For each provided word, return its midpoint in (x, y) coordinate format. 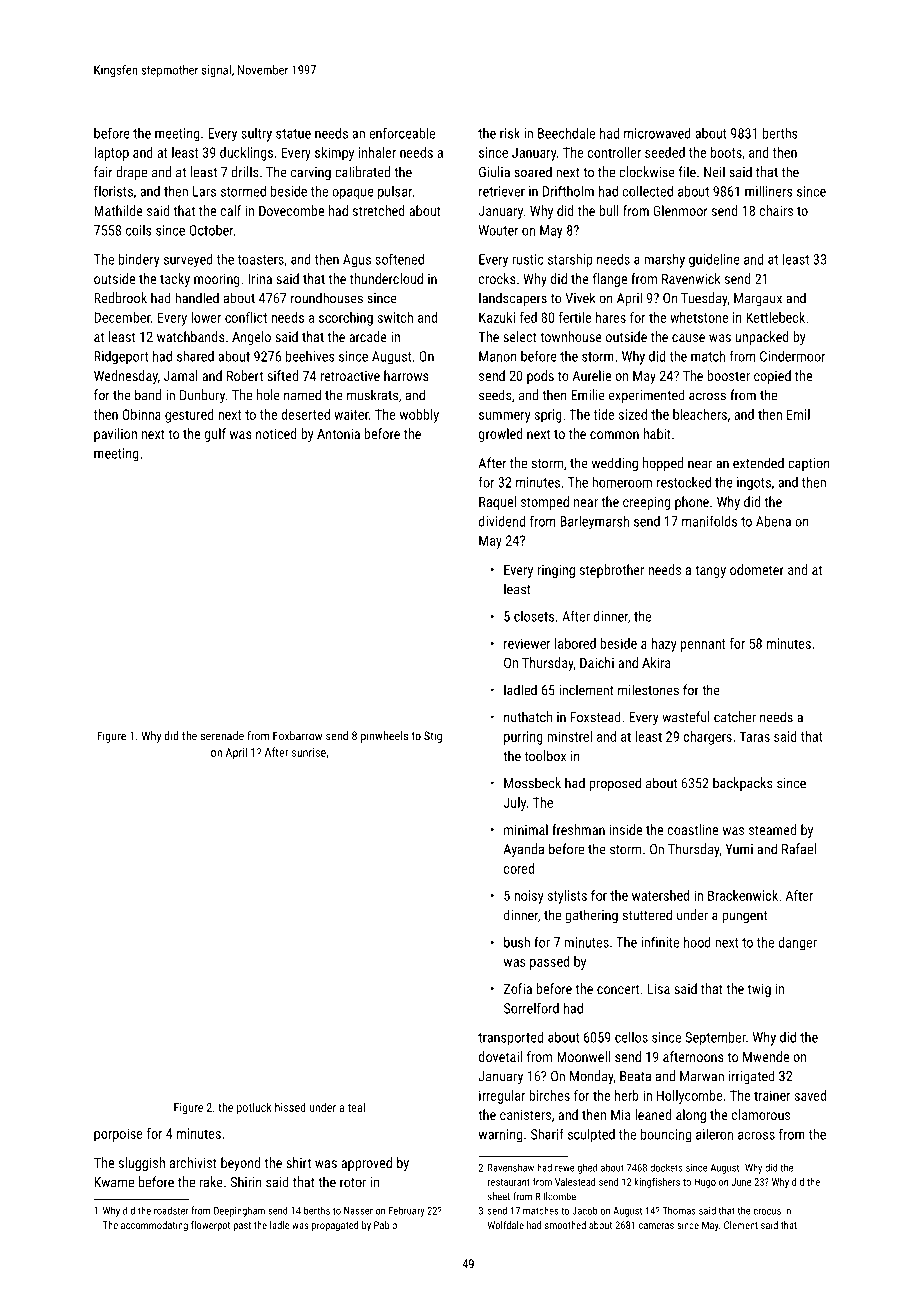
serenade (222, 736)
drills (245, 172)
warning (500, 1135)
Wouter (499, 230)
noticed (276, 433)
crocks (497, 278)
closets (534, 616)
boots (726, 152)
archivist (193, 1162)
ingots (754, 484)
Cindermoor (792, 356)
